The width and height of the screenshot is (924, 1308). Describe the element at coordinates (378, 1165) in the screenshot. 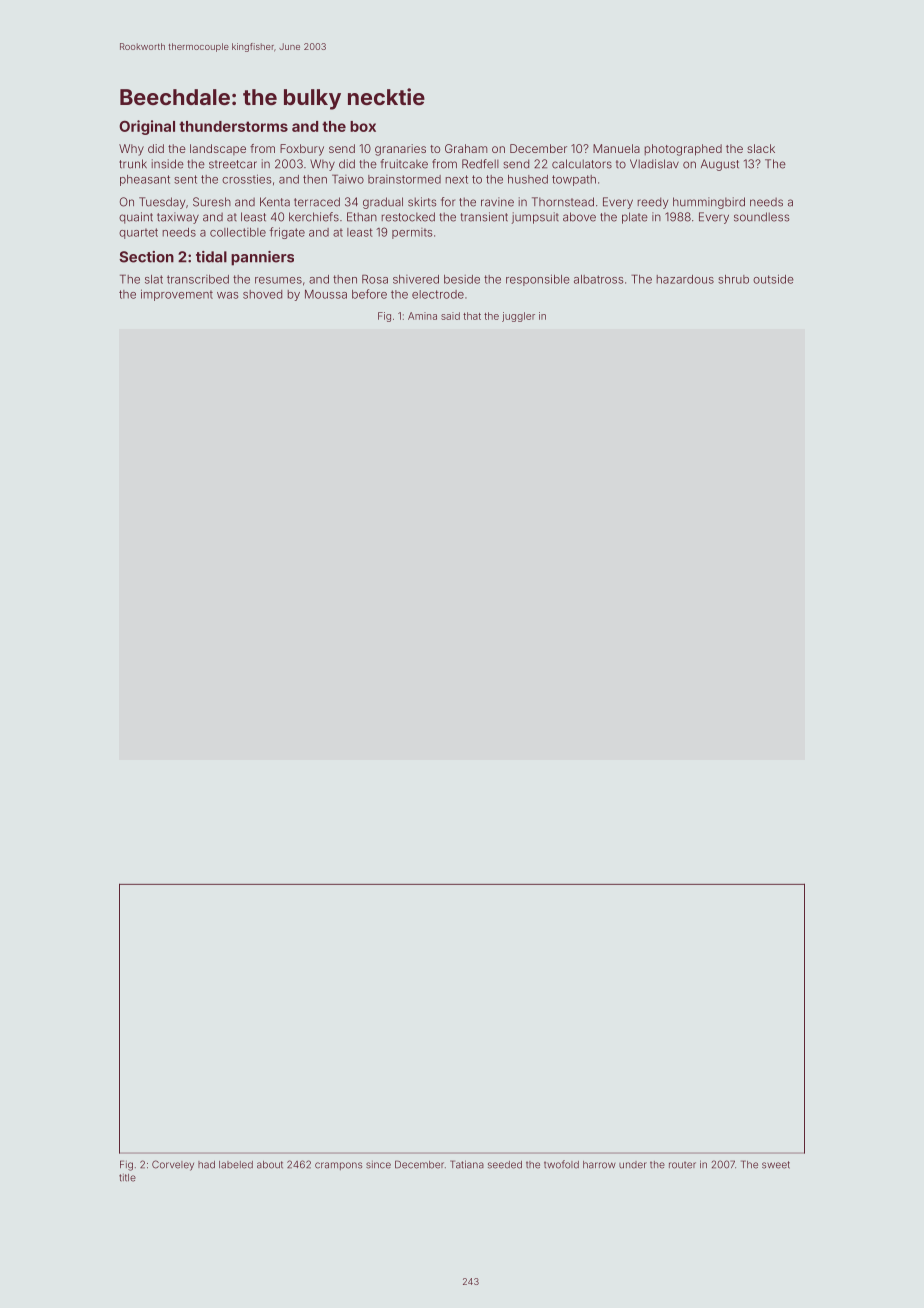

I see `since` at that location.
